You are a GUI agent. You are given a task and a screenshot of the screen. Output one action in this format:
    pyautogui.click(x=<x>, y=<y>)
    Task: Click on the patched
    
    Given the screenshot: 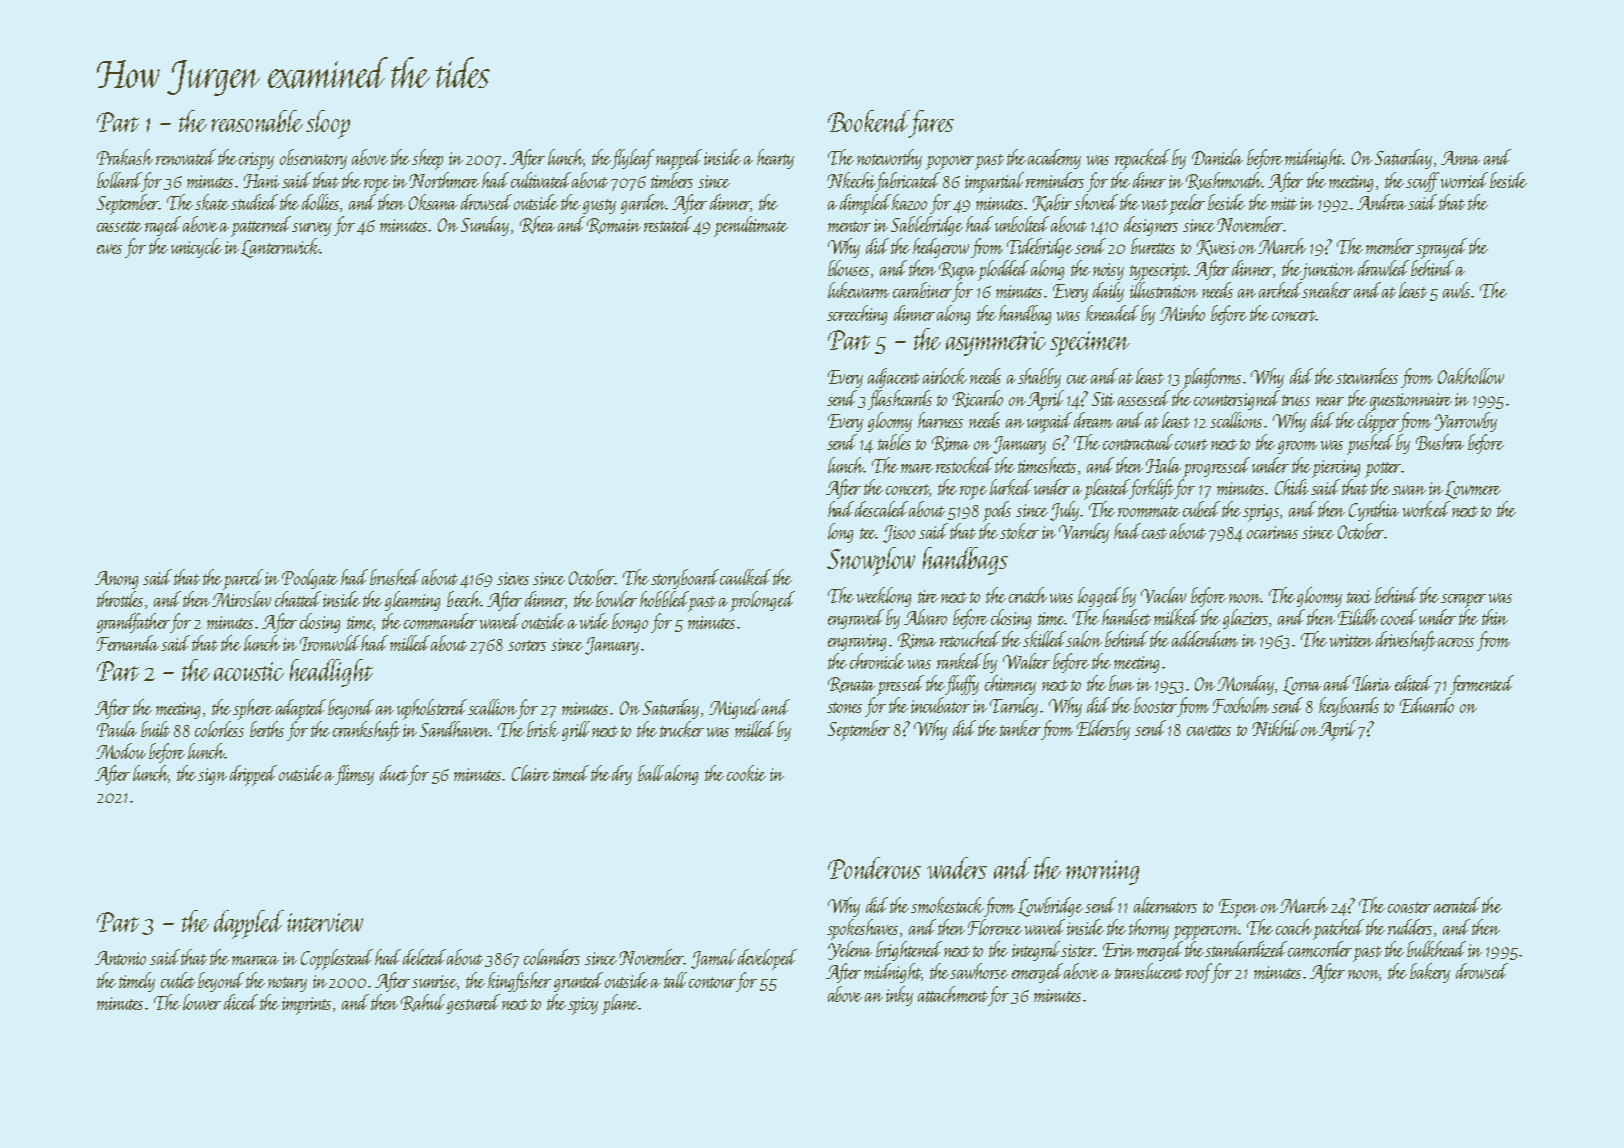 What is the action you would take?
    pyautogui.click(x=1338, y=929)
